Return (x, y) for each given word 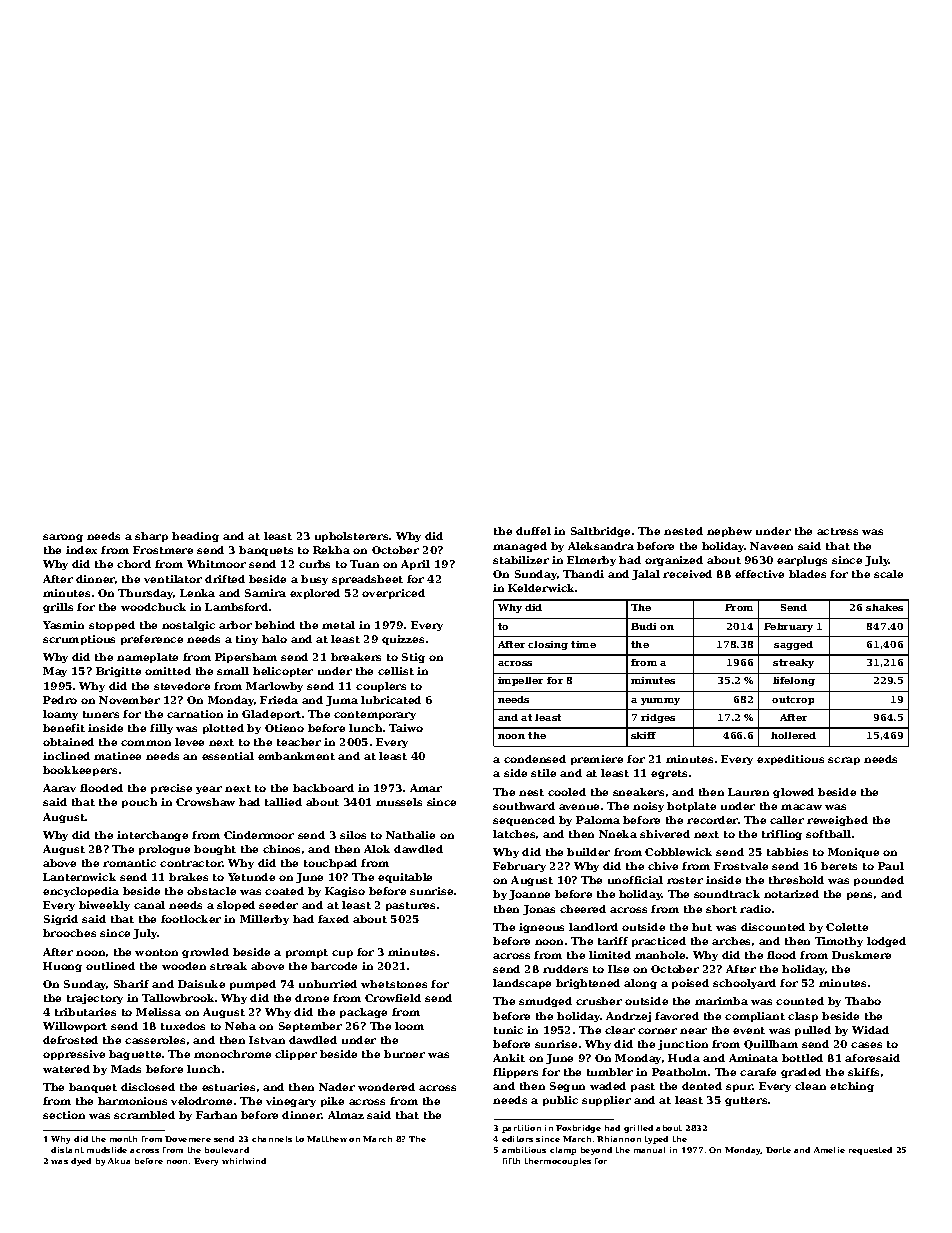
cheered (583, 909)
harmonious (132, 1101)
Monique (853, 853)
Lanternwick (79, 877)
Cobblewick (678, 852)
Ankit (509, 1058)
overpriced (393, 594)
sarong (63, 538)
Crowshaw (205, 802)
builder (588, 852)
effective (759, 574)
